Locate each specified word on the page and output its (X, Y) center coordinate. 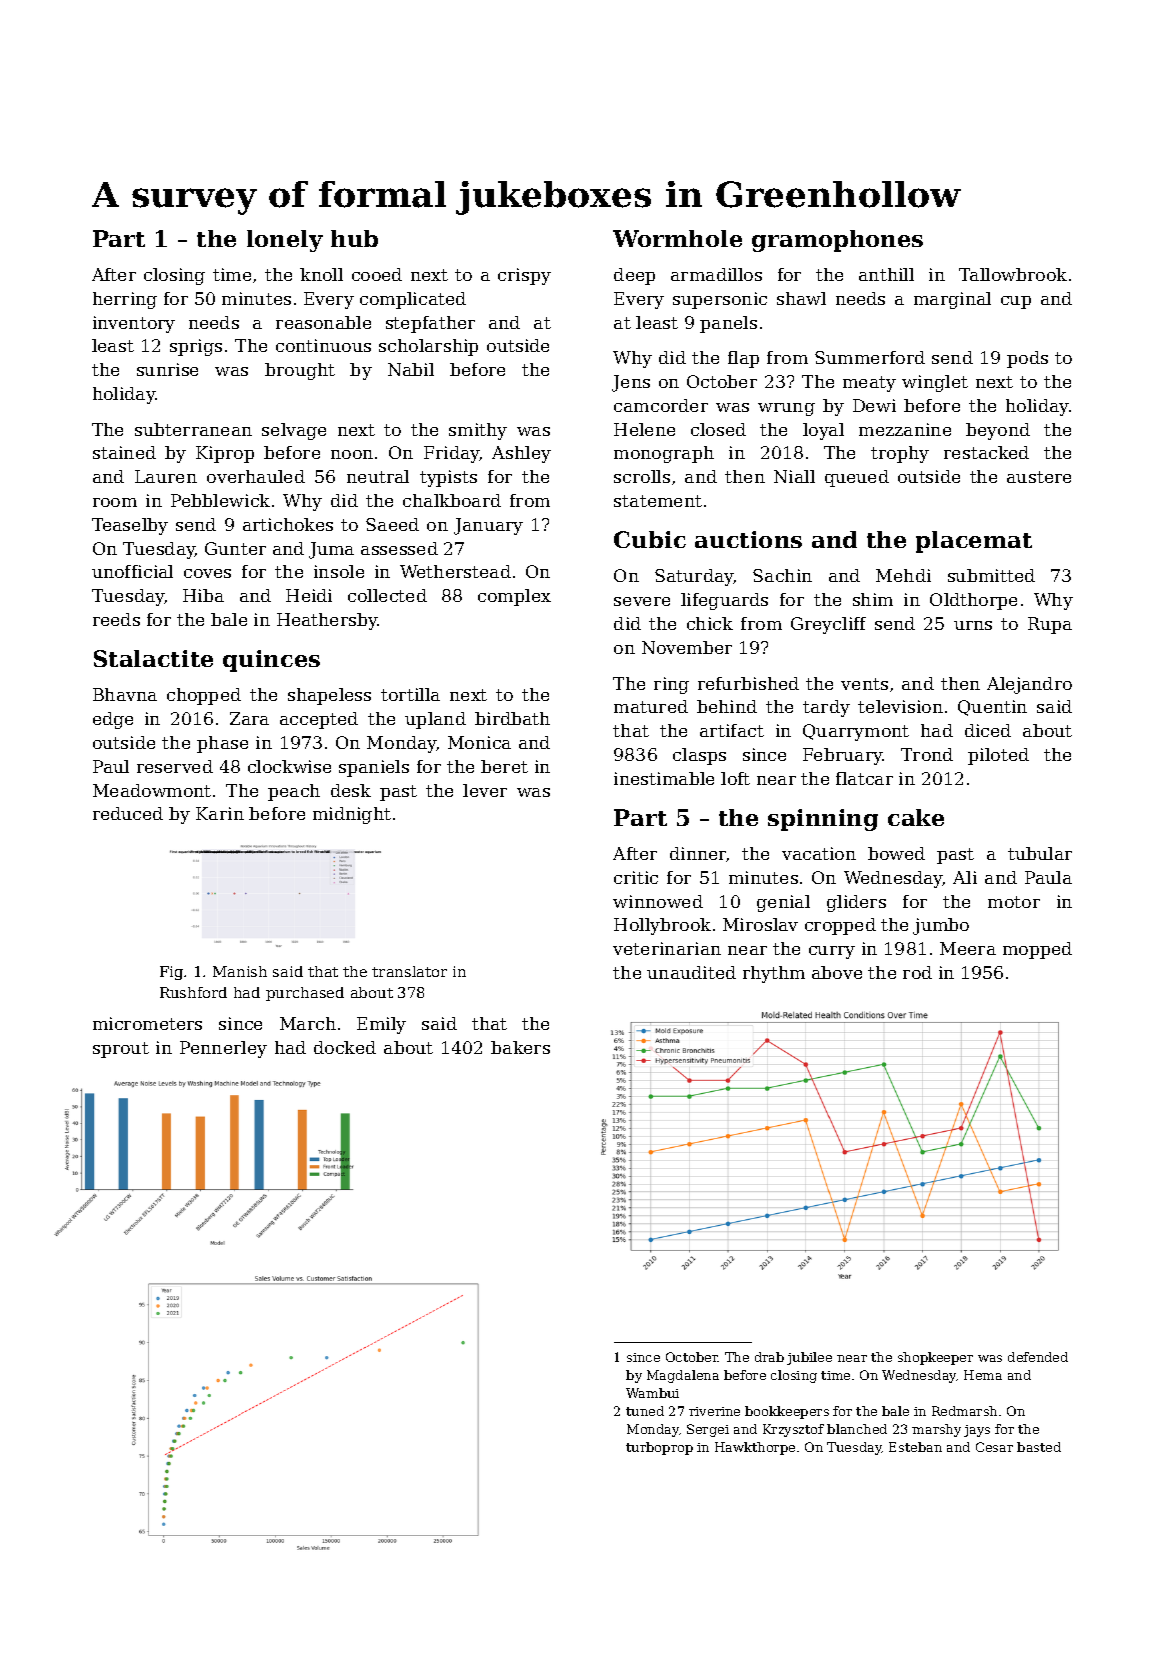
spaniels (374, 768)
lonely (285, 241)
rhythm (774, 974)
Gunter (235, 548)
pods (1027, 359)
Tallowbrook (1013, 274)
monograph (664, 454)
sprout (121, 1050)
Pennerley (223, 1049)
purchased (305, 994)
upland (435, 720)
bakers (520, 1047)
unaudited (691, 972)
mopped (1037, 950)
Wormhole (677, 238)
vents (864, 684)
